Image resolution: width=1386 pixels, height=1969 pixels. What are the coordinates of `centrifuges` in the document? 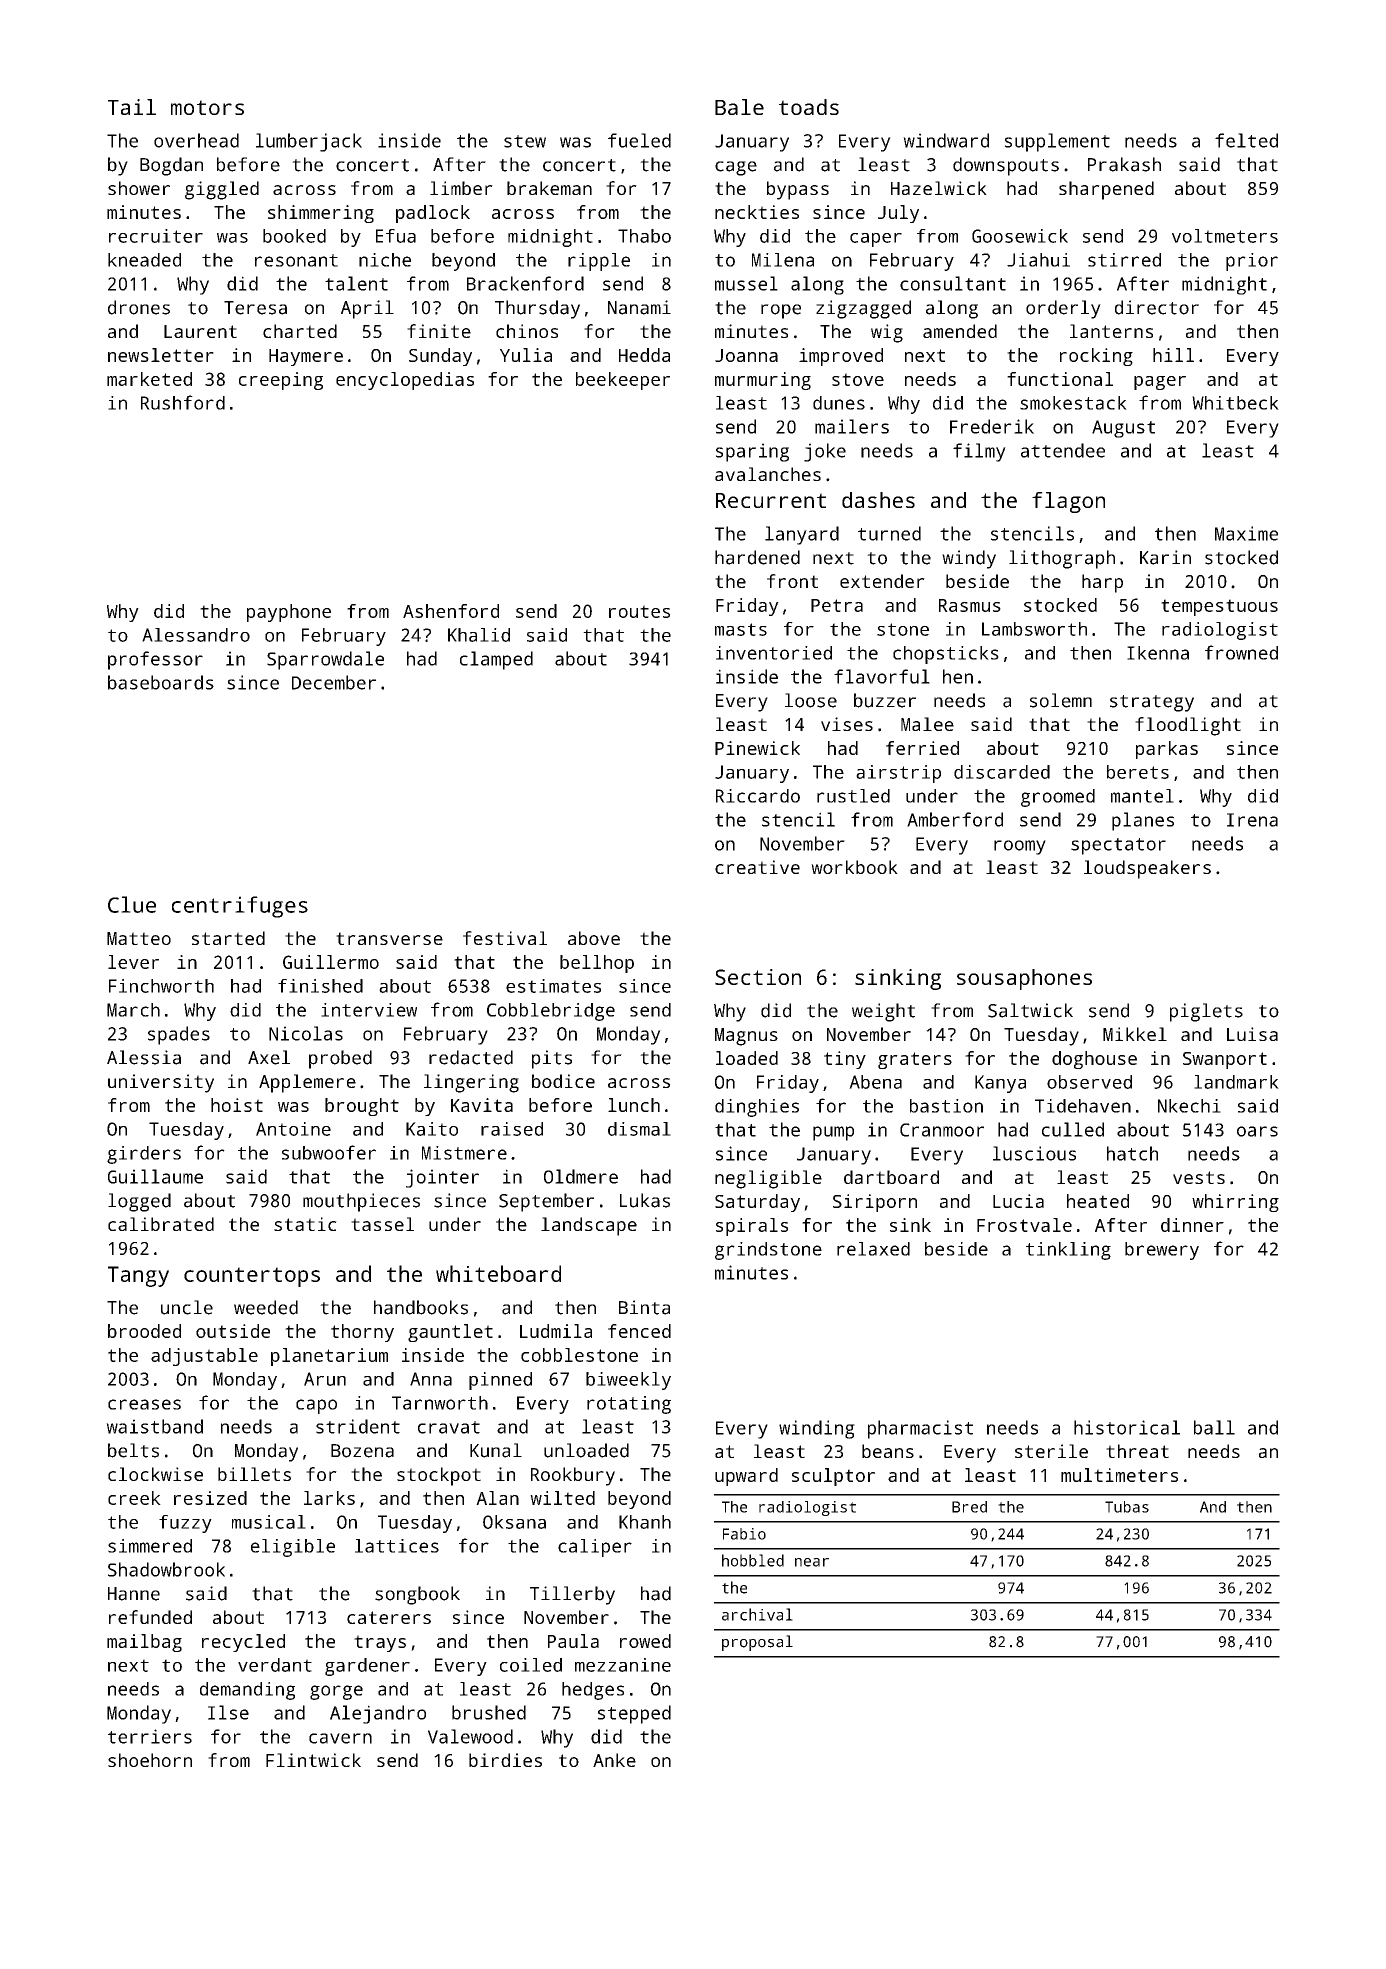 It's located at (240, 907).
